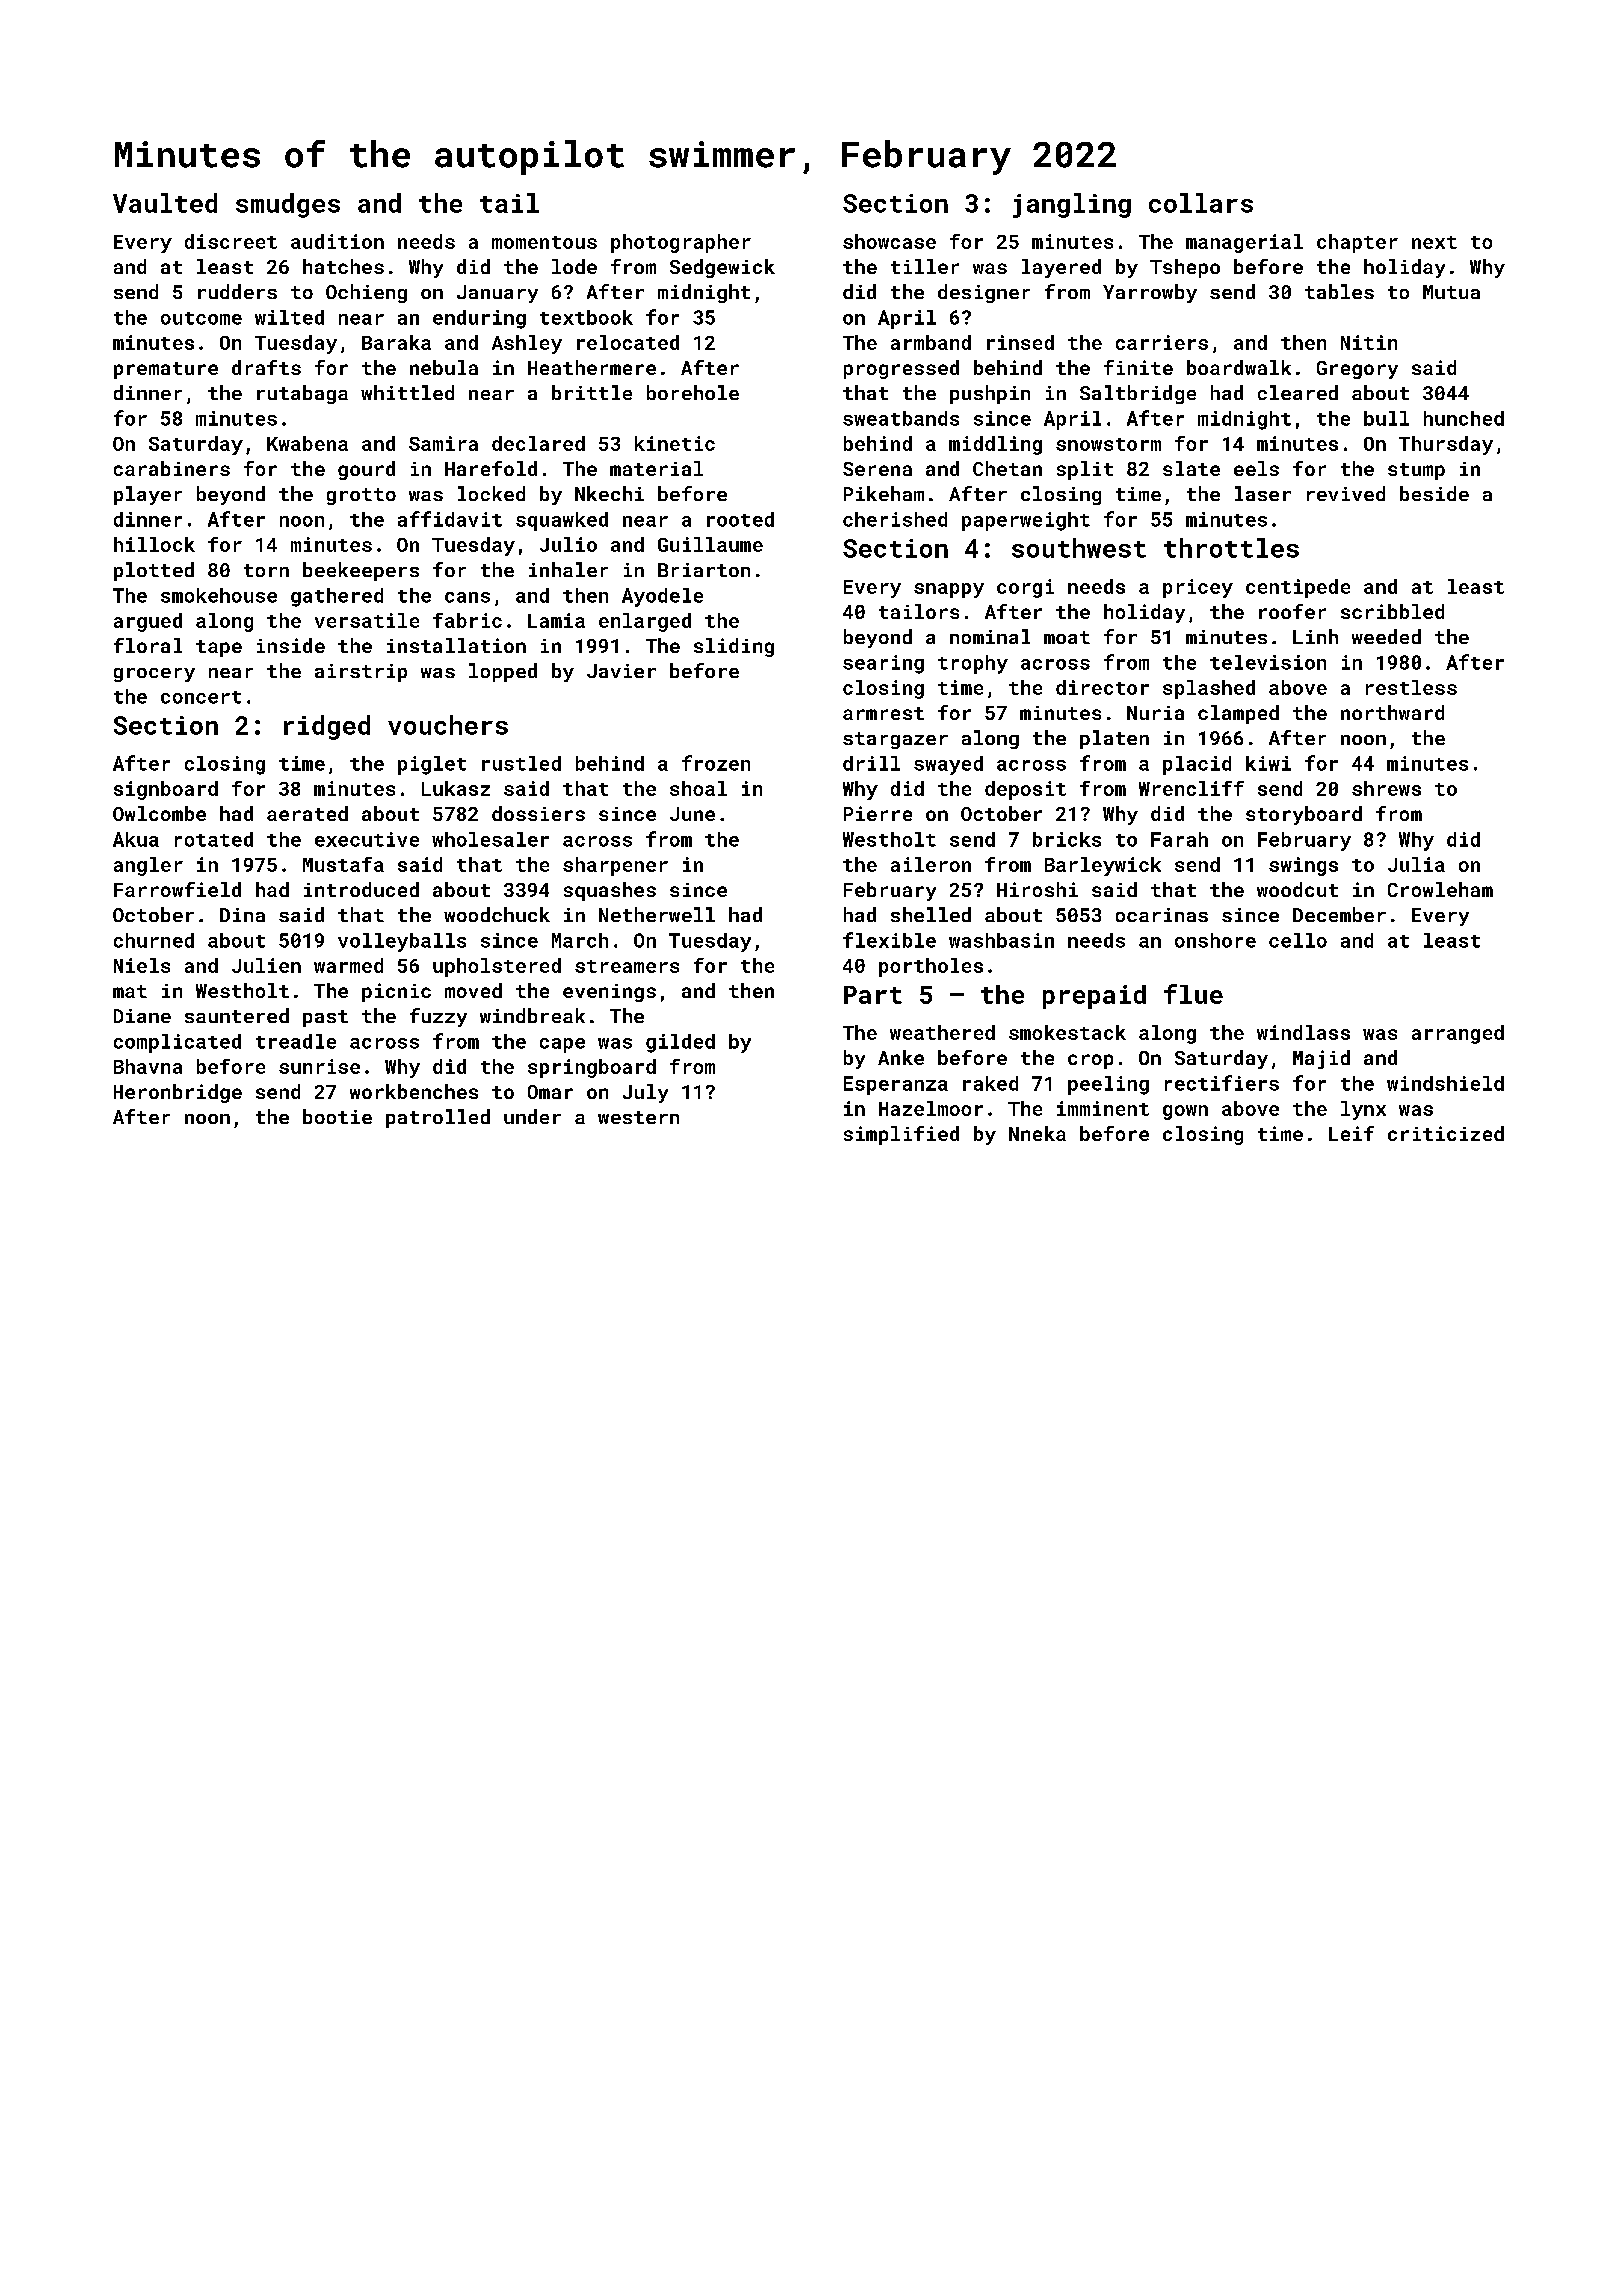 This page has width=1620, height=2292. What do you see at coordinates (467, 597) in the page?
I see `cans` at bounding box center [467, 597].
